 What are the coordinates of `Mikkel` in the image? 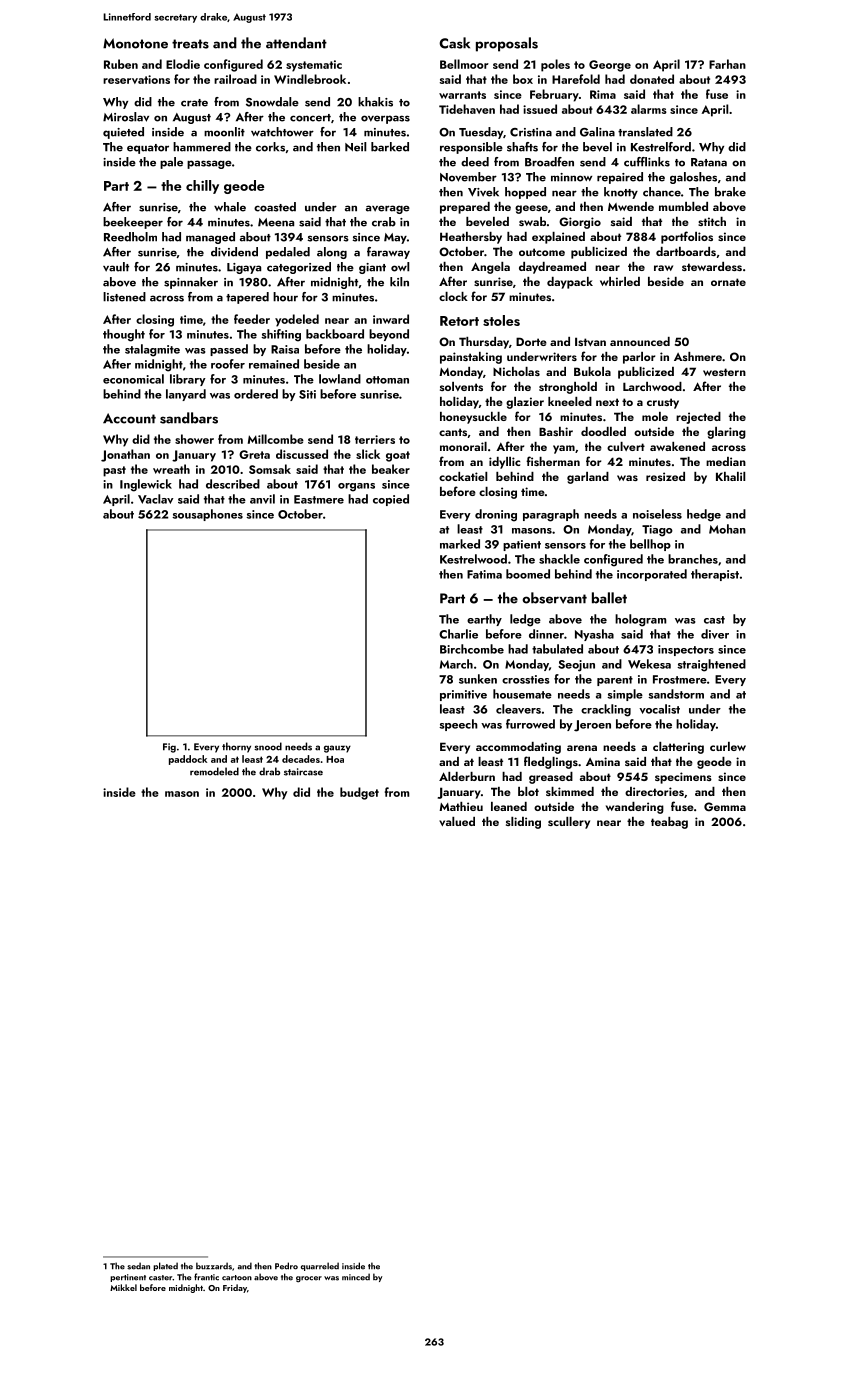 It's located at (123, 1287).
